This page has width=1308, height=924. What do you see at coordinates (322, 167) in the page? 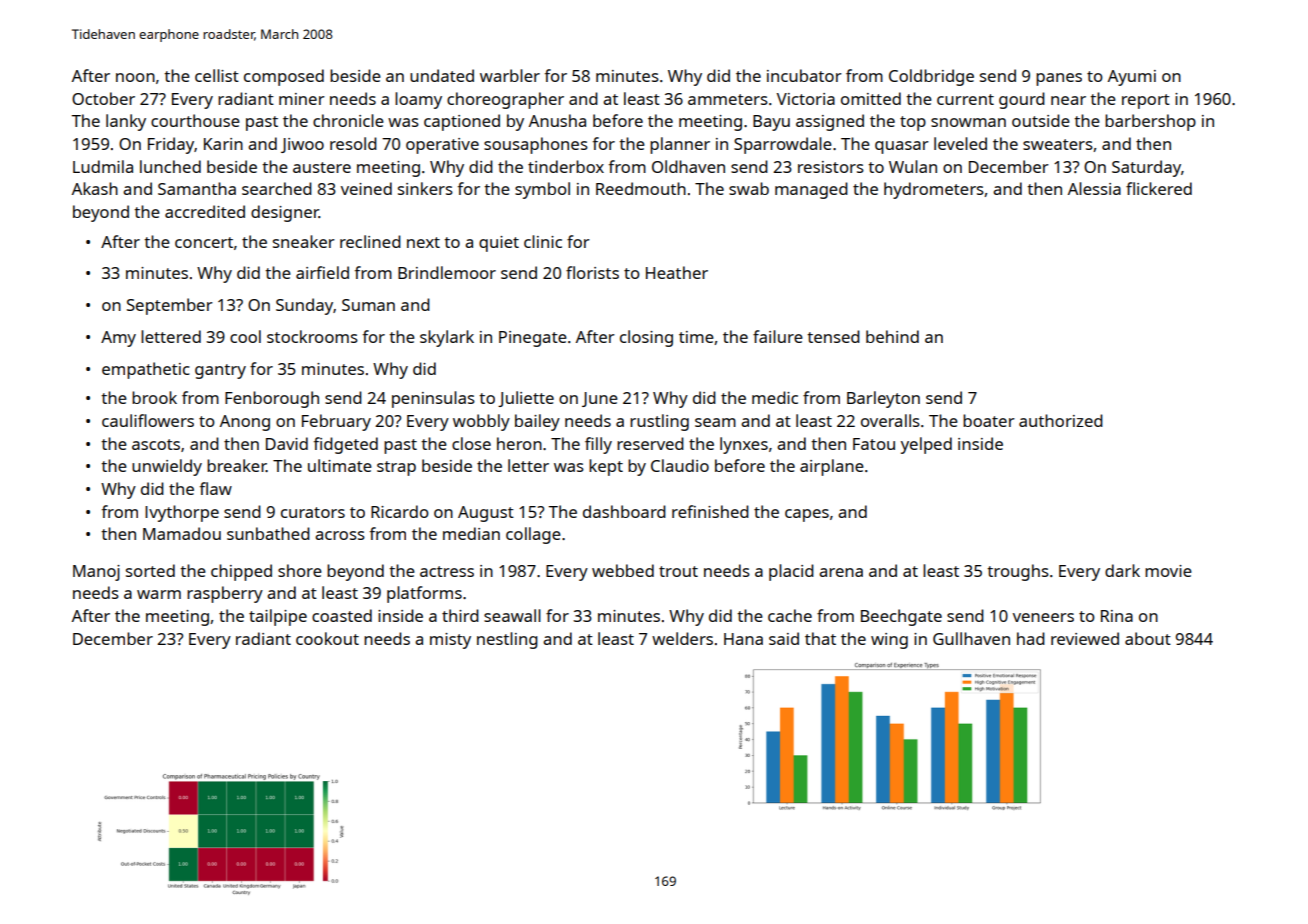
I see `austere` at bounding box center [322, 167].
